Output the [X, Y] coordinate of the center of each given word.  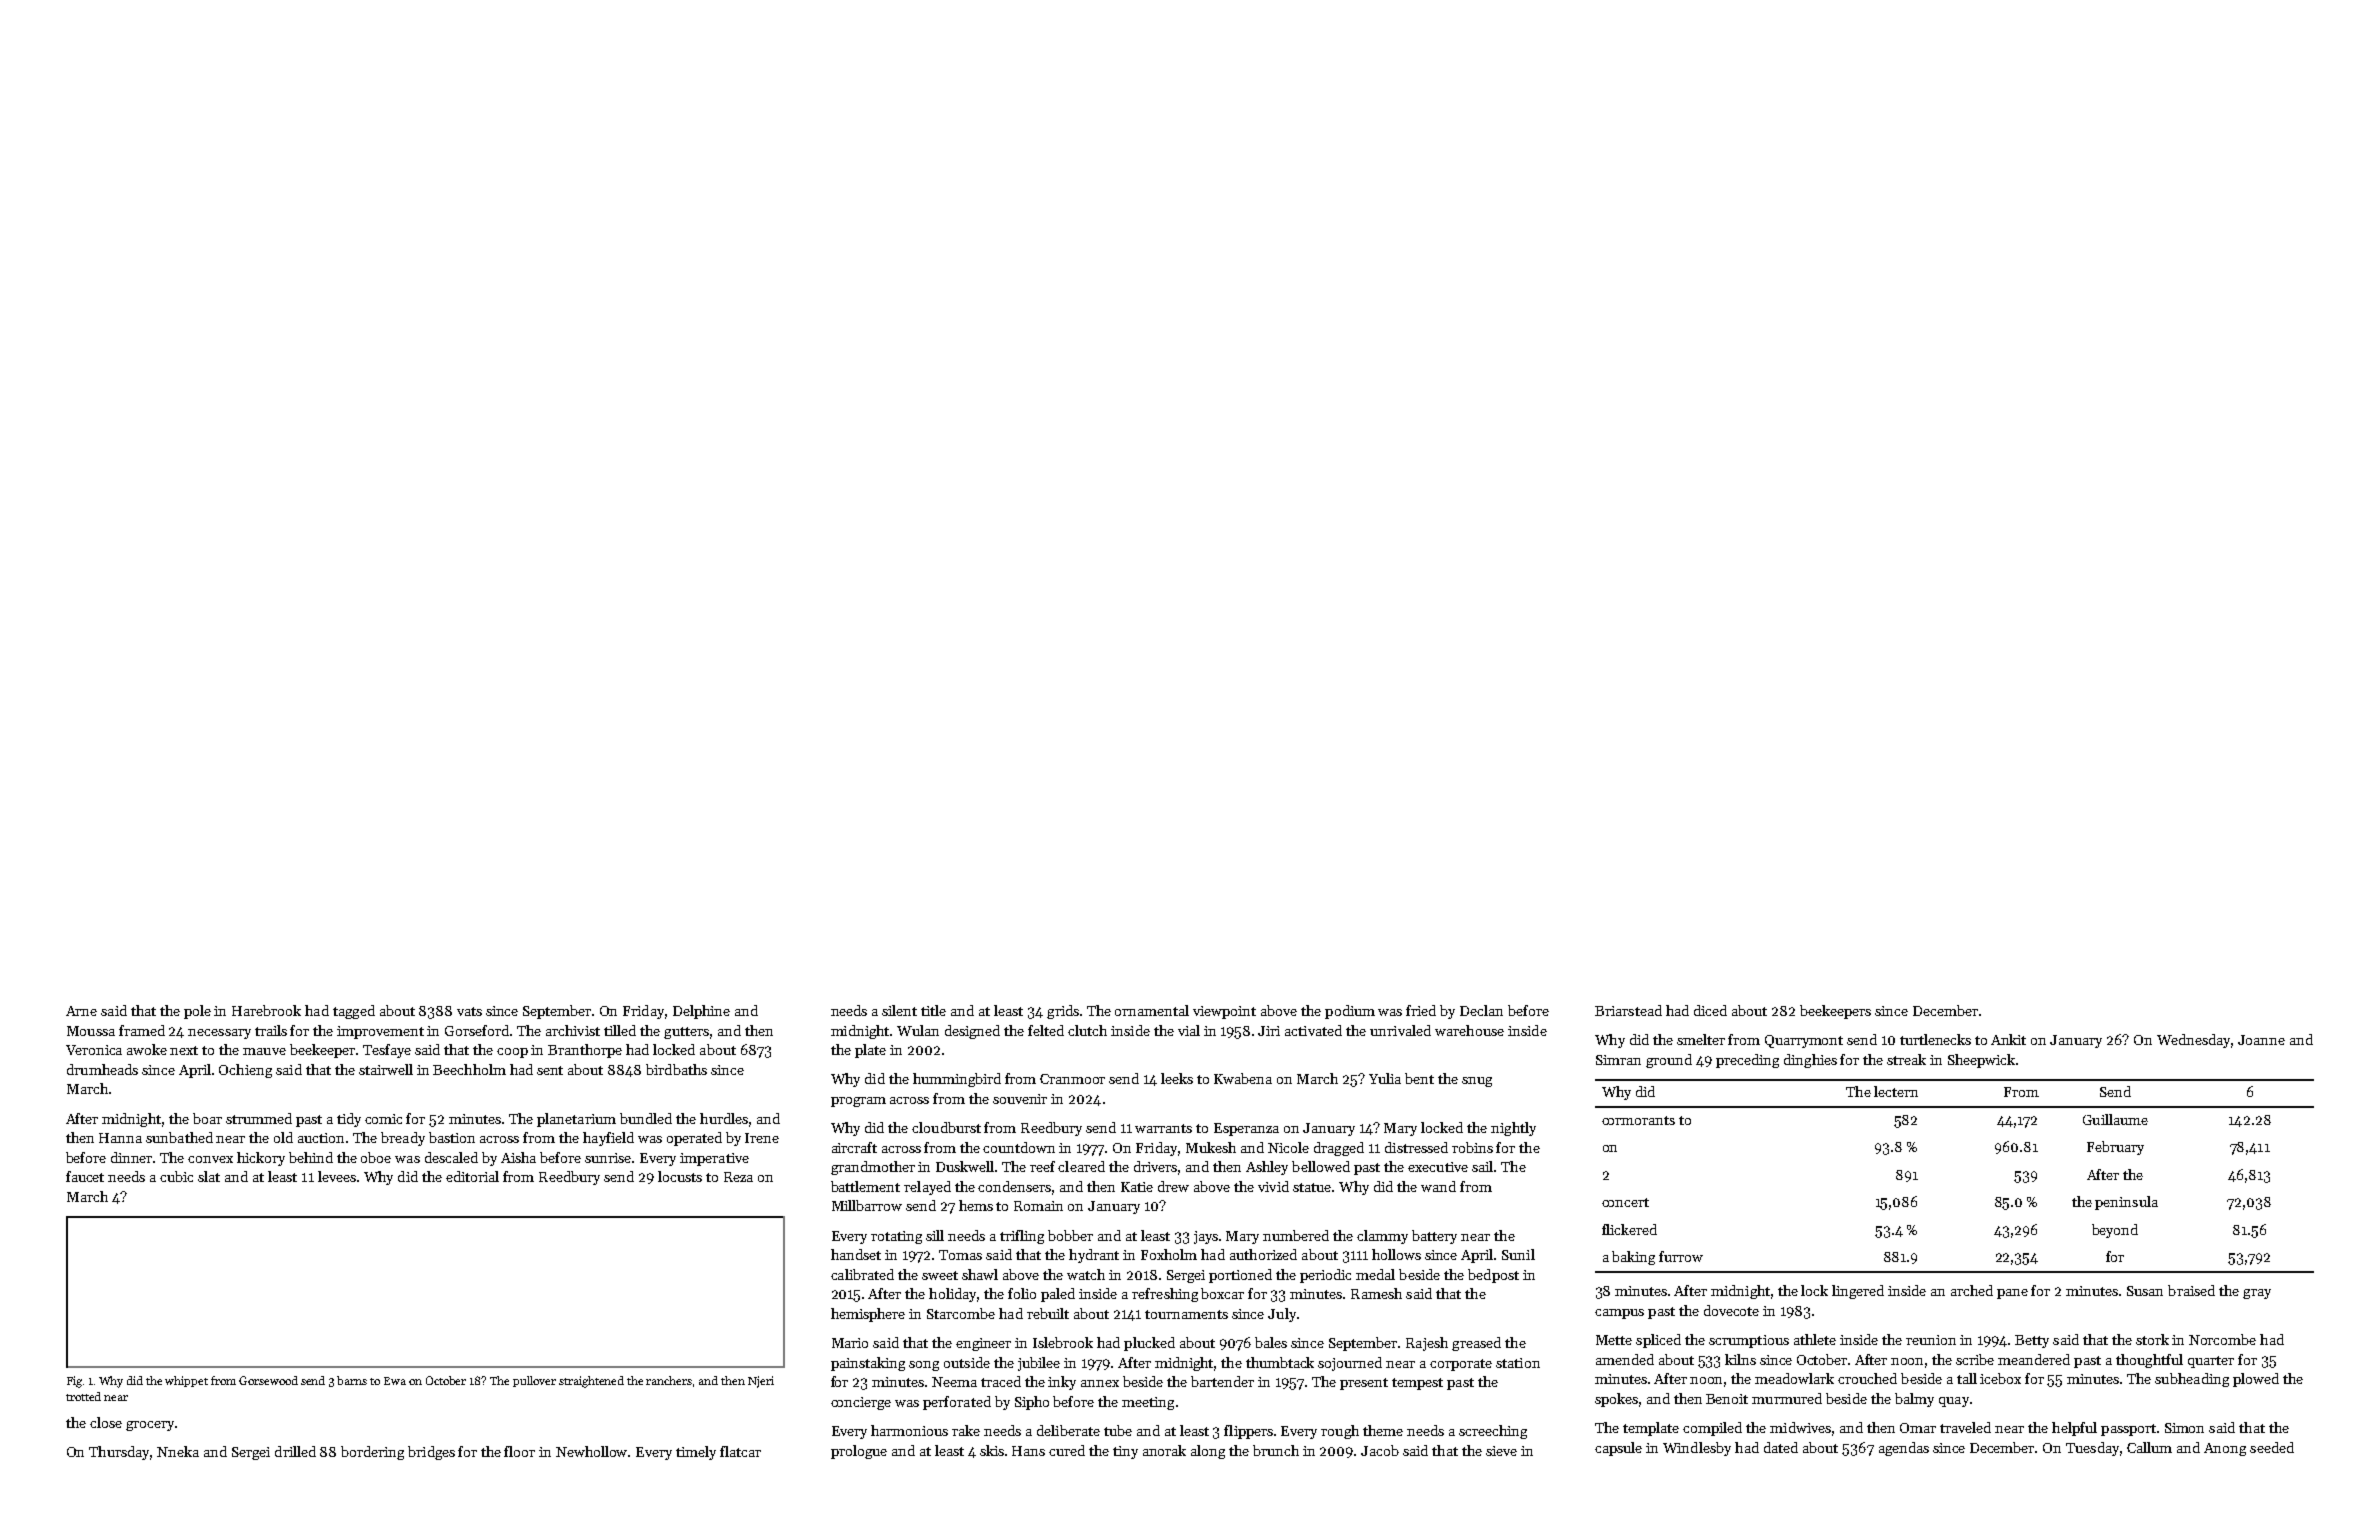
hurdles [724, 1118]
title [933, 1010]
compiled [1712, 1429]
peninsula [2126, 1203]
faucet [85, 1176]
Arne [81, 1011]
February [2115, 1148]
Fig [74, 1382]
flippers [1248, 1432]
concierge [861, 1403]
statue [1312, 1187]
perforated [957, 1403]
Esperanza [1246, 1129]
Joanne [2261, 1040]
